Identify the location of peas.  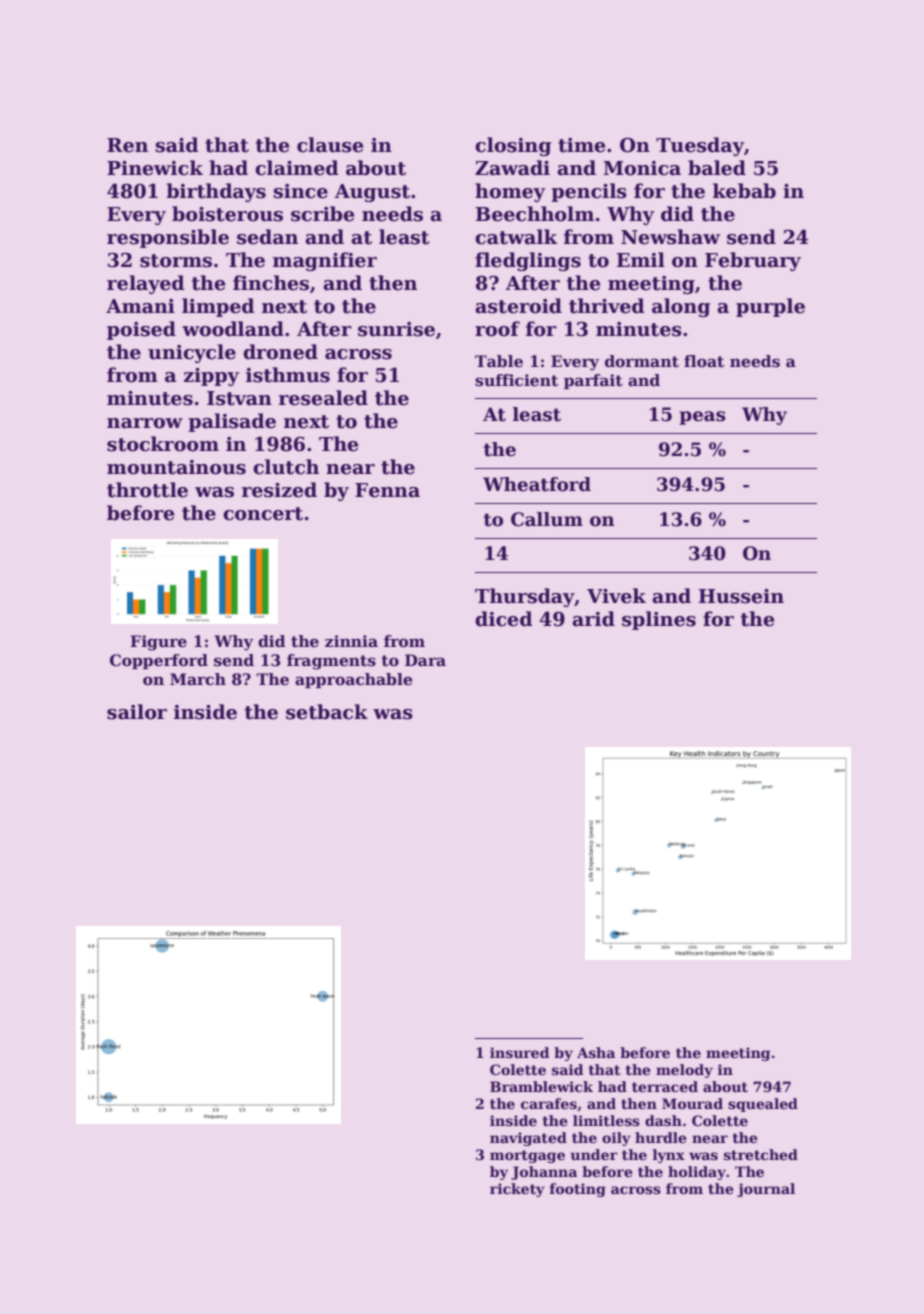
(703, 418).
